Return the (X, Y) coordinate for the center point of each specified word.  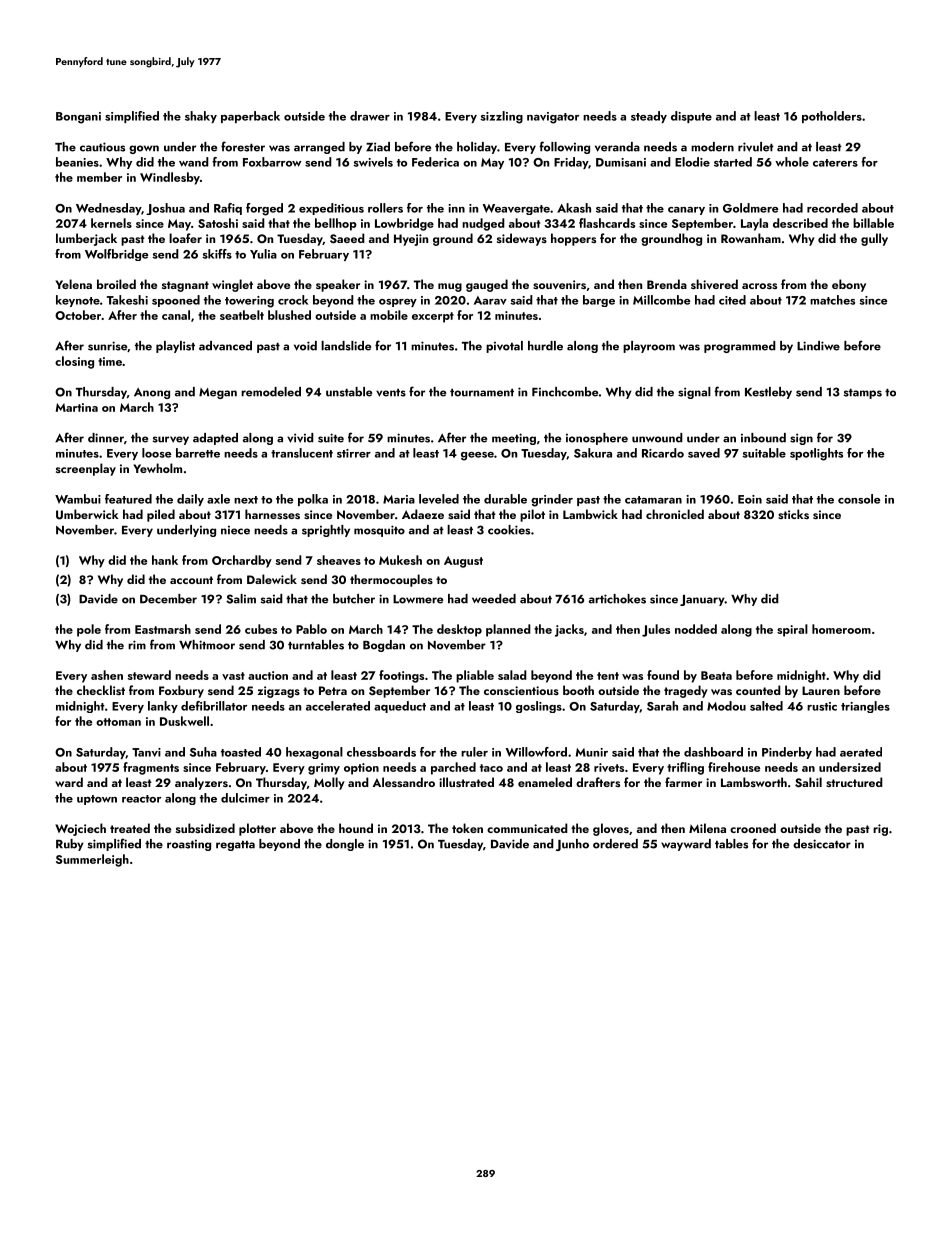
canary (686, 211)
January (702, 600)
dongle (345, 845)
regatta (235, 846)
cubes (261, 629)
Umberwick (87, 514)
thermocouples (391, 580)
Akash (574, 208)
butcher (354, 599)
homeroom (841, 629)
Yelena (73, 284)
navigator (553, 118)
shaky (201, 117)
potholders (832, 117)
